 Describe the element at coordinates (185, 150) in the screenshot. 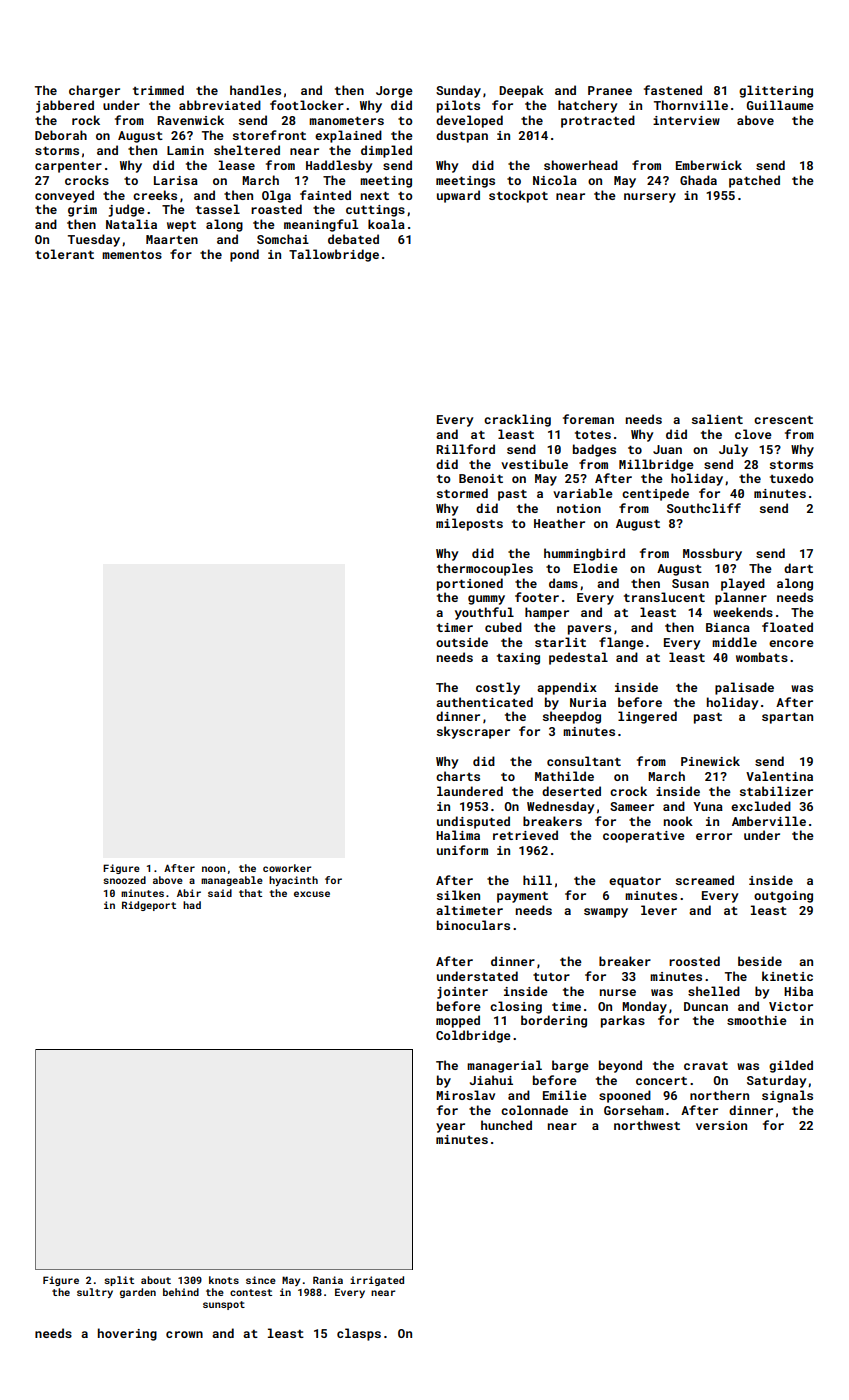

I see `Lamin` at that location.
